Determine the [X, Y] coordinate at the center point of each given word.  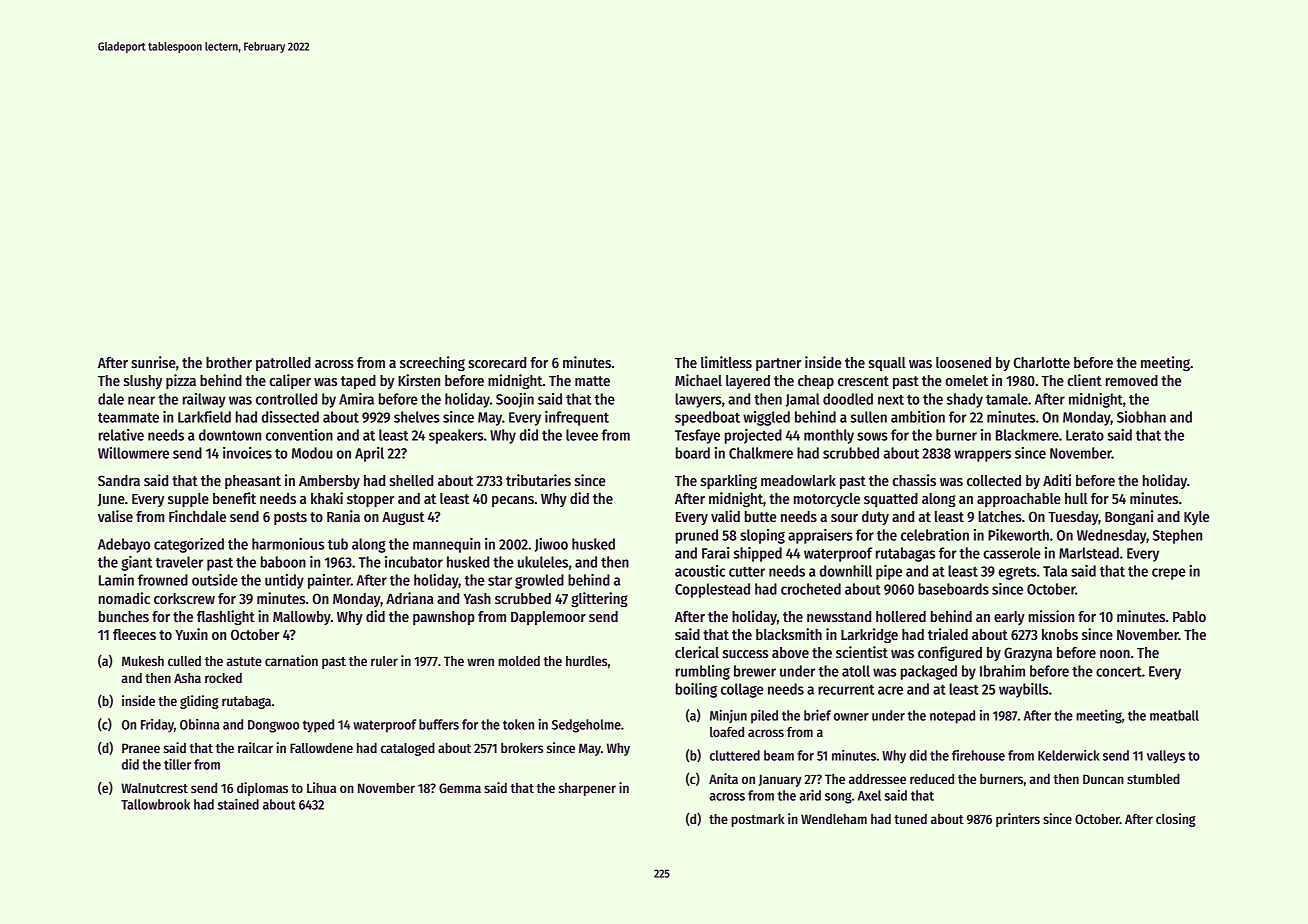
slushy [143, 382]
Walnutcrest [154, 788]
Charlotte [1041, 362]
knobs [1060, 634]
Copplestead [712, 590]
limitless [726, 362]
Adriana [410, 598]
